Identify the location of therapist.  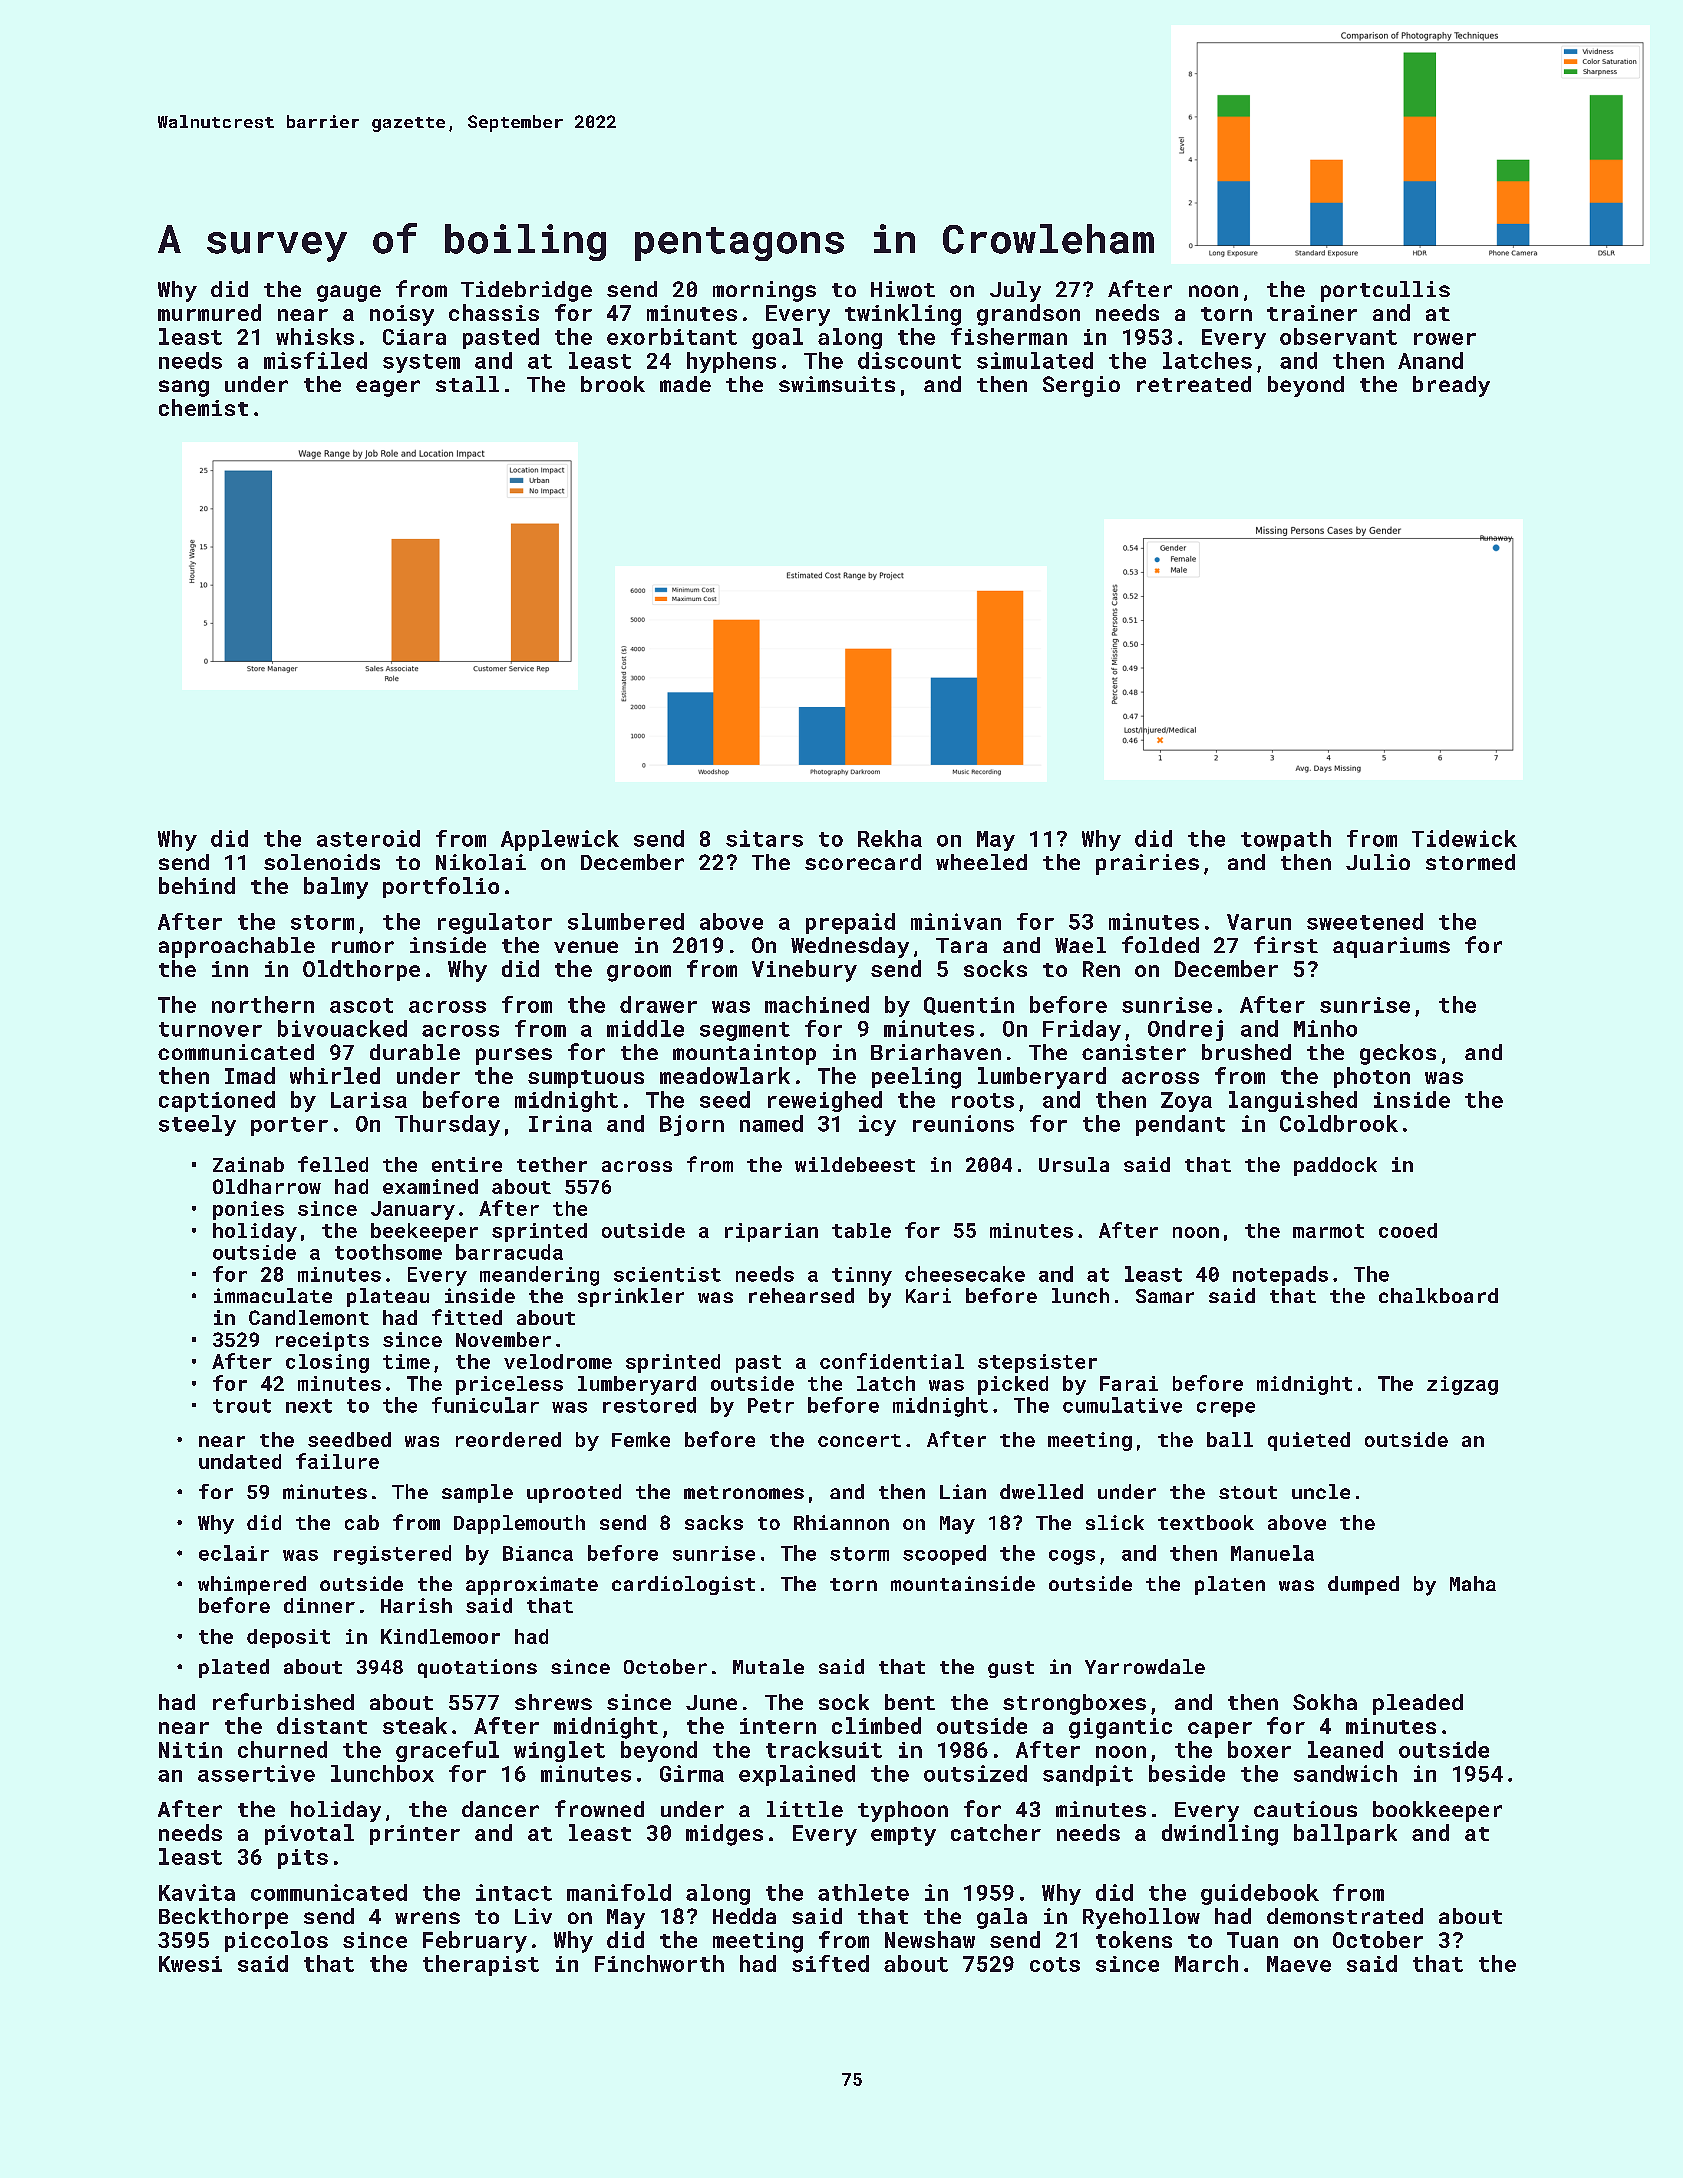
(481, 1965).
